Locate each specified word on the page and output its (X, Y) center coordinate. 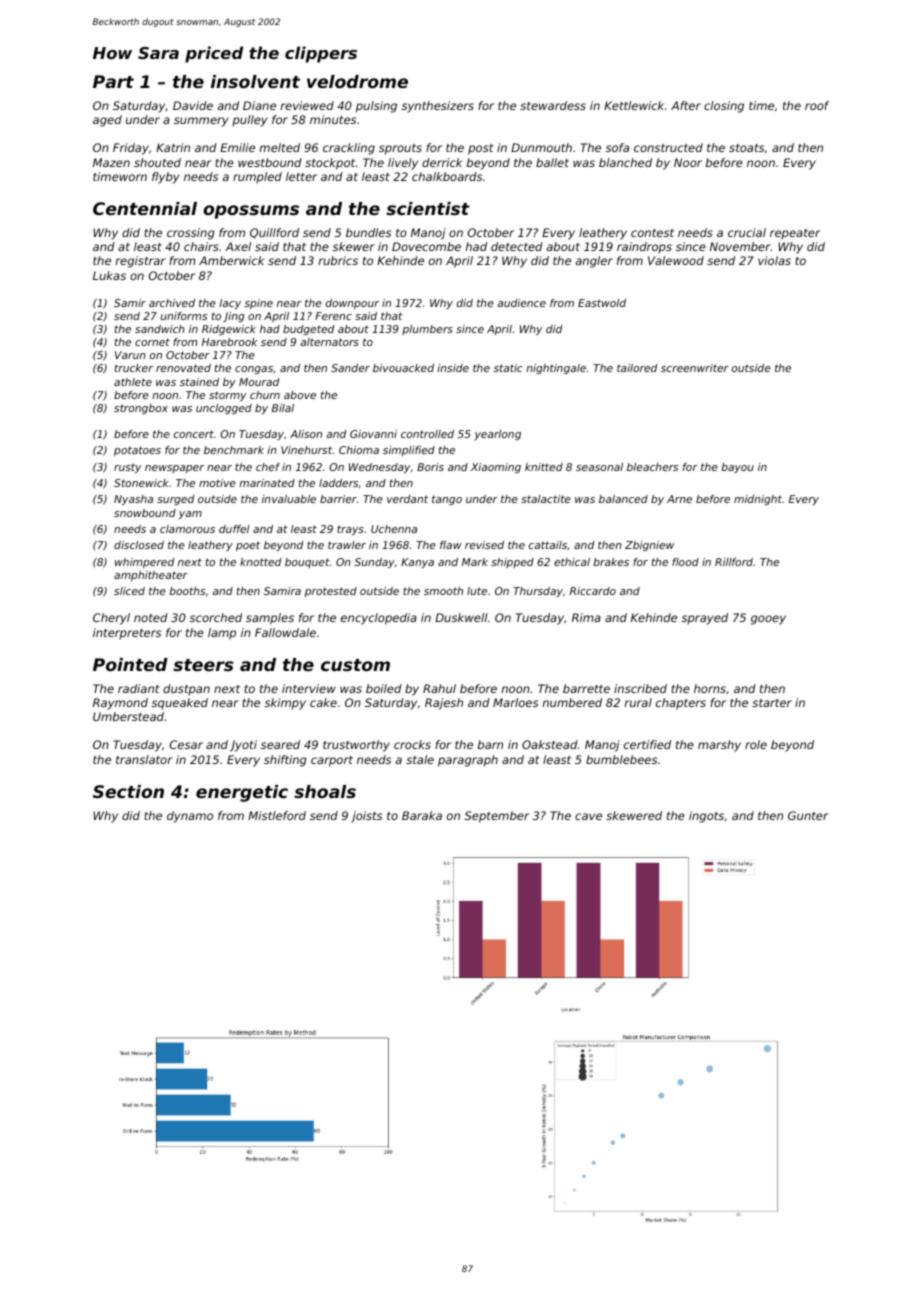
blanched (625, 162)
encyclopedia (379, 619)
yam (190, 515)
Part (113, 81)
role (756, 744)
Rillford (734, 562)
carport (332, 761)
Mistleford (277, 815)
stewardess (553, 105)
